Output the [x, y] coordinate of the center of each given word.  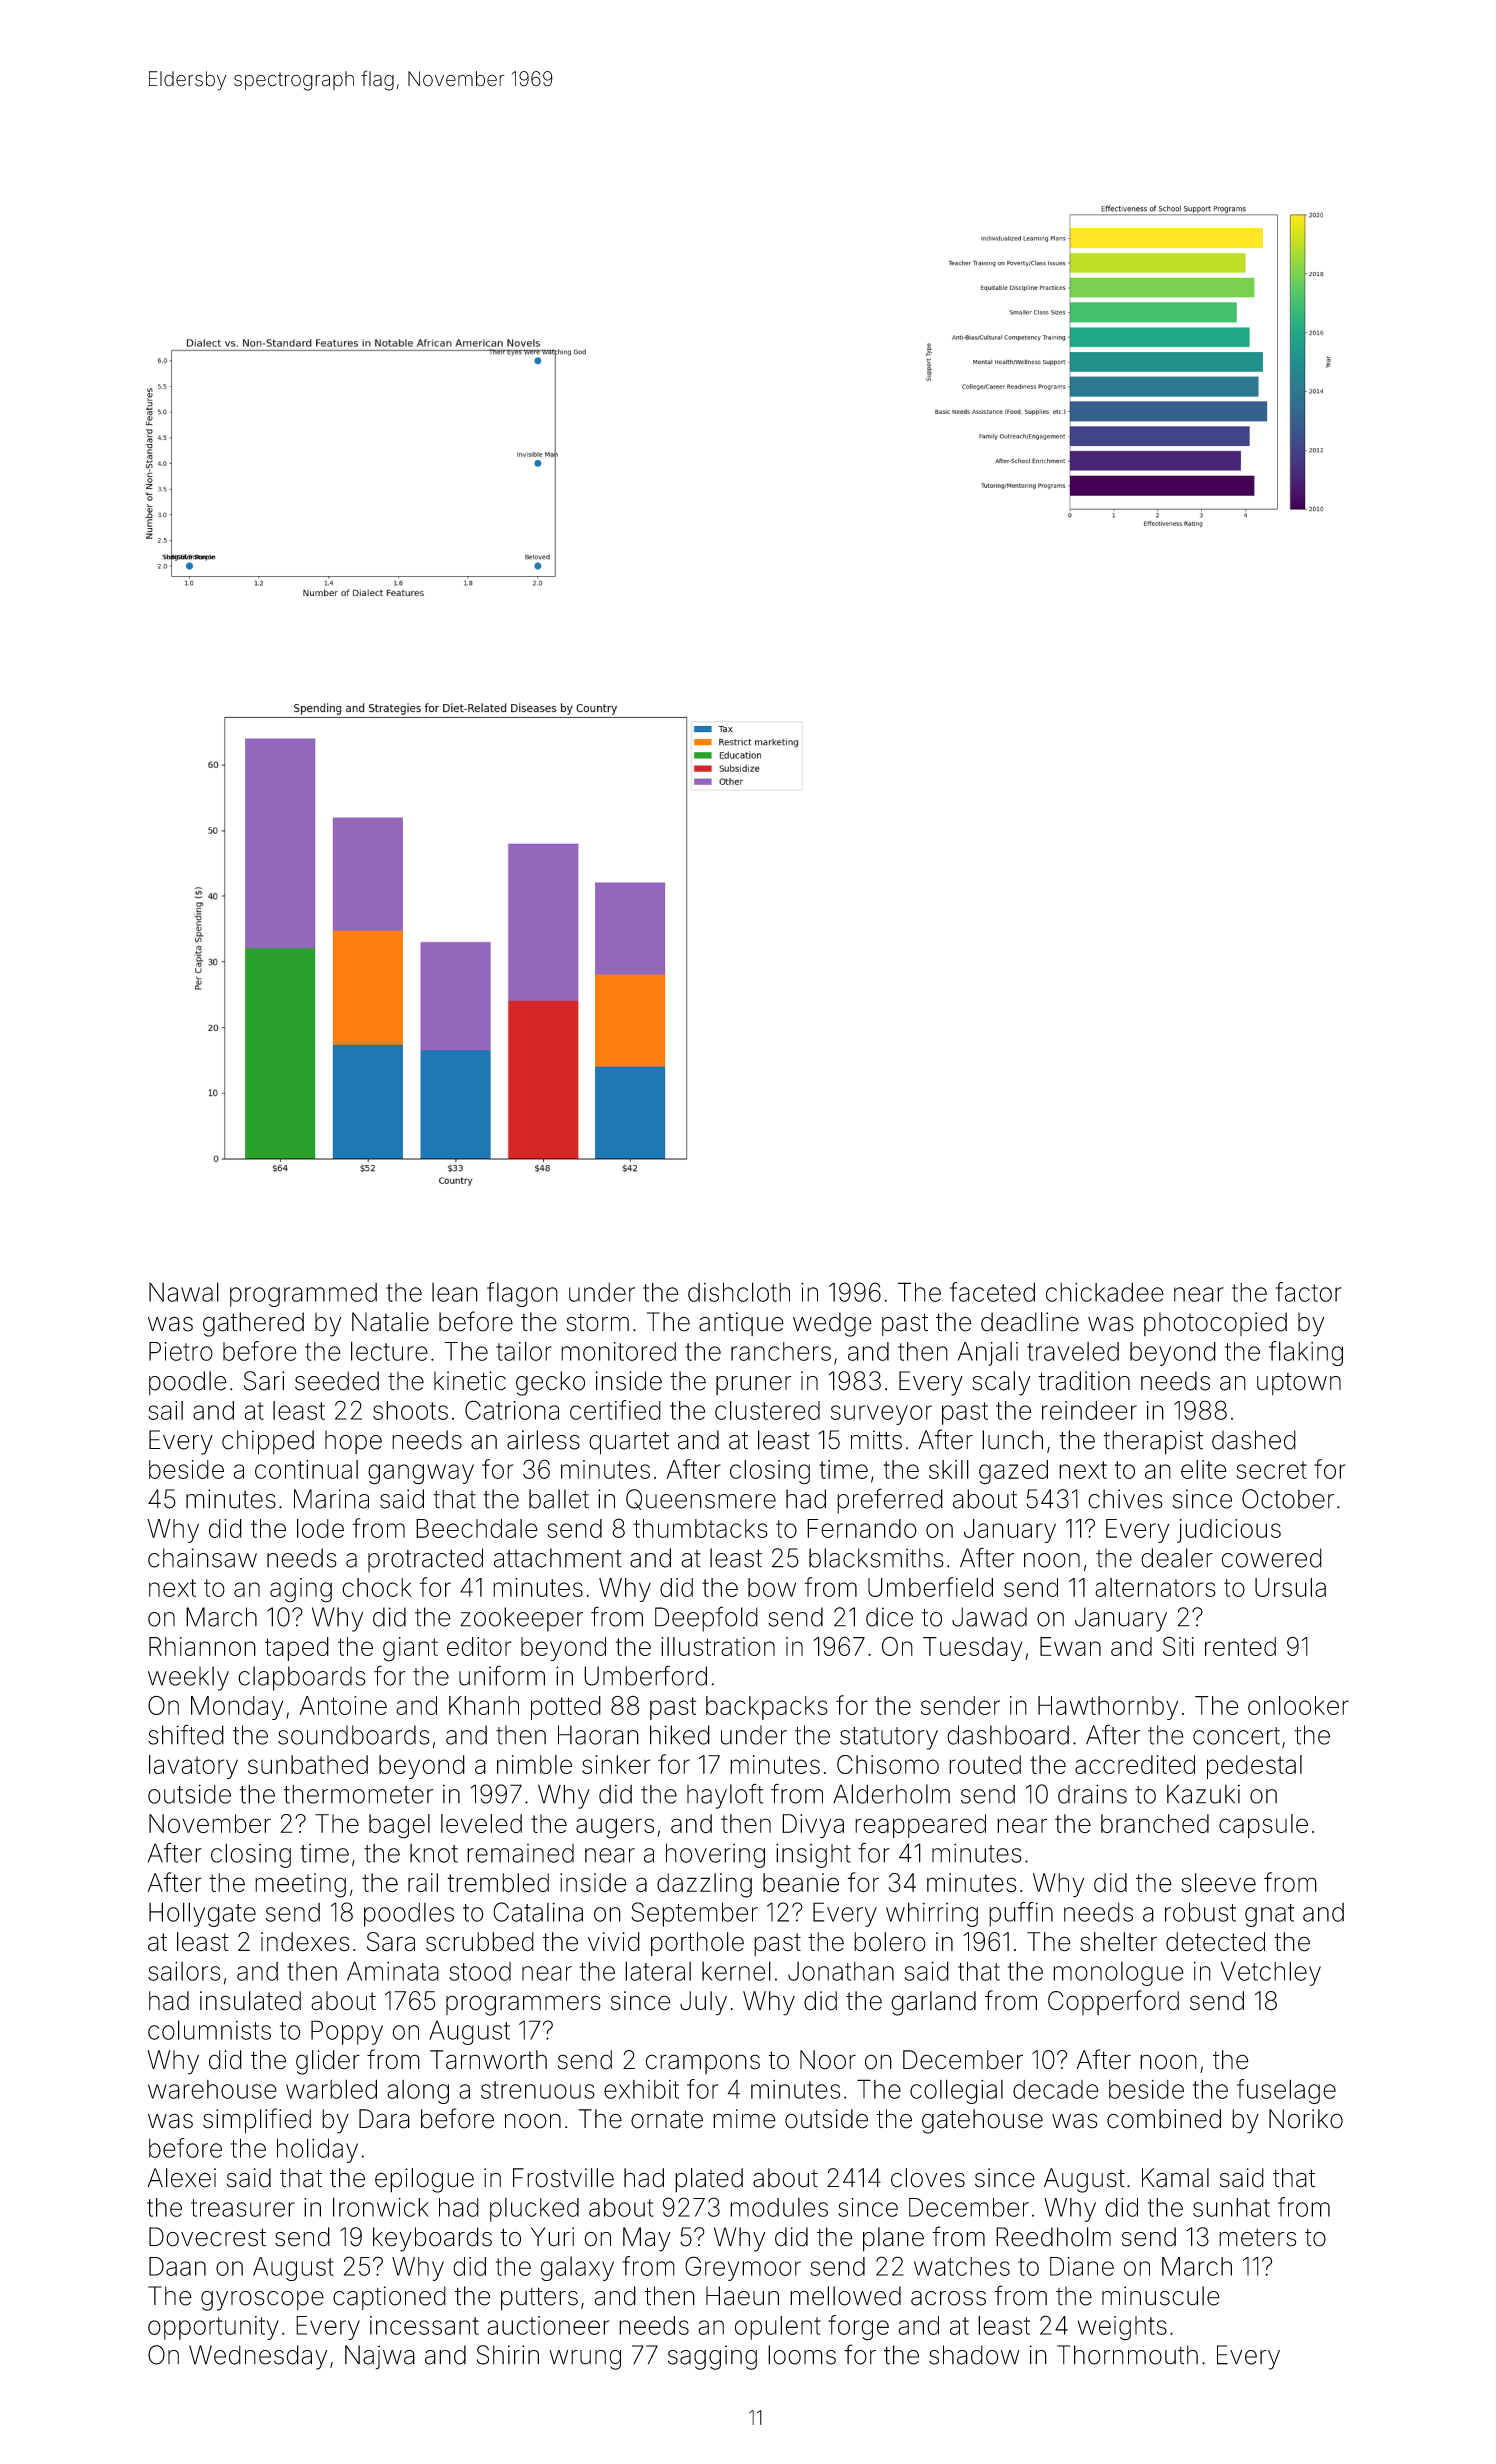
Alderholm [891, 1794]
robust [1200, 1912]
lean [455, 1292]
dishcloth [739, 1292]
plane [893, 2239]
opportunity [213, 2328]
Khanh [484, 1705]
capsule [1263, 1826]
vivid [614, 1942]
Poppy [347, 2032]
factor [1308, 1292]
